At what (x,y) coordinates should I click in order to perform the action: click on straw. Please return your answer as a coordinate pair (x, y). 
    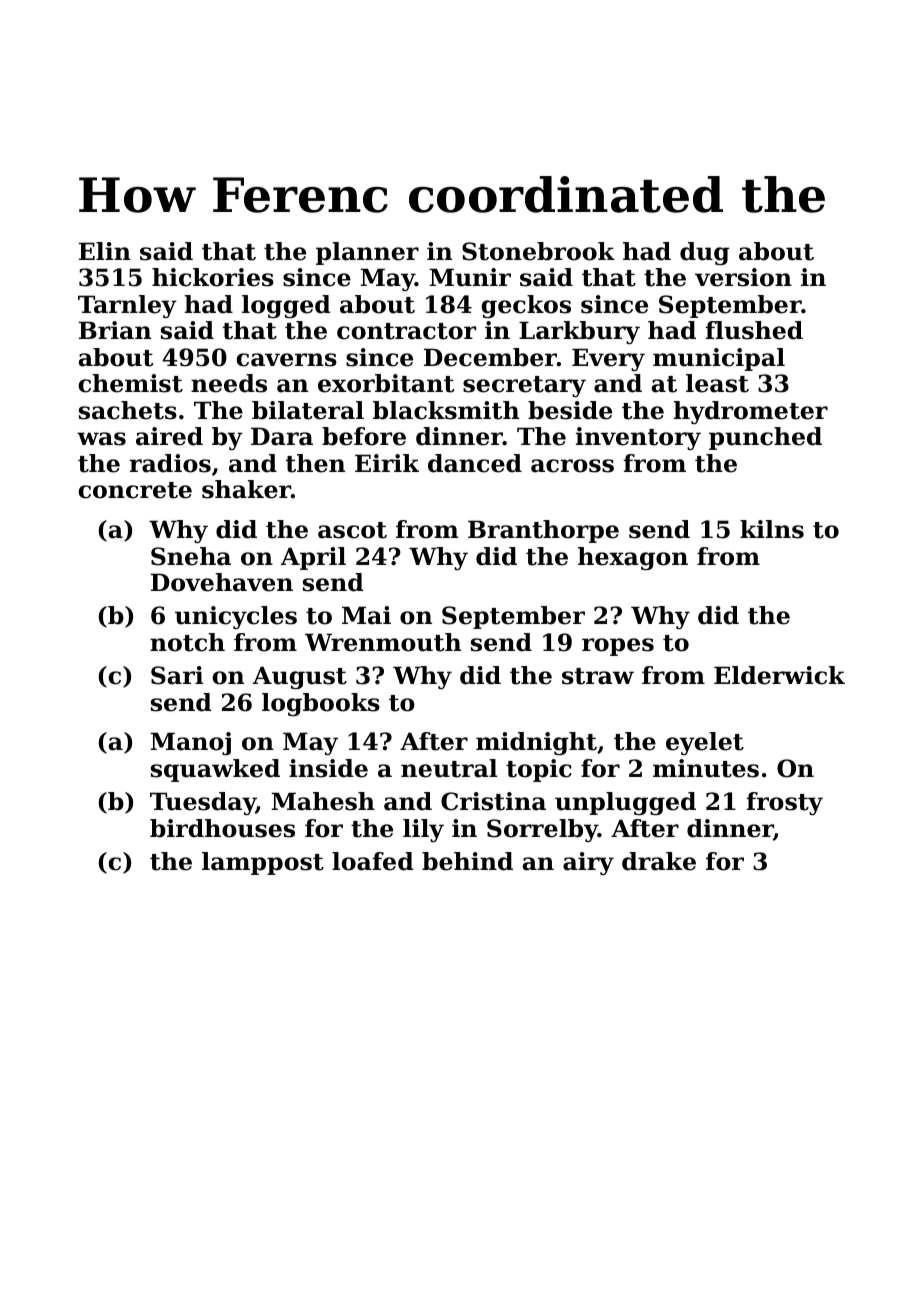
    Looking at the image, I should click on (598, 676).
